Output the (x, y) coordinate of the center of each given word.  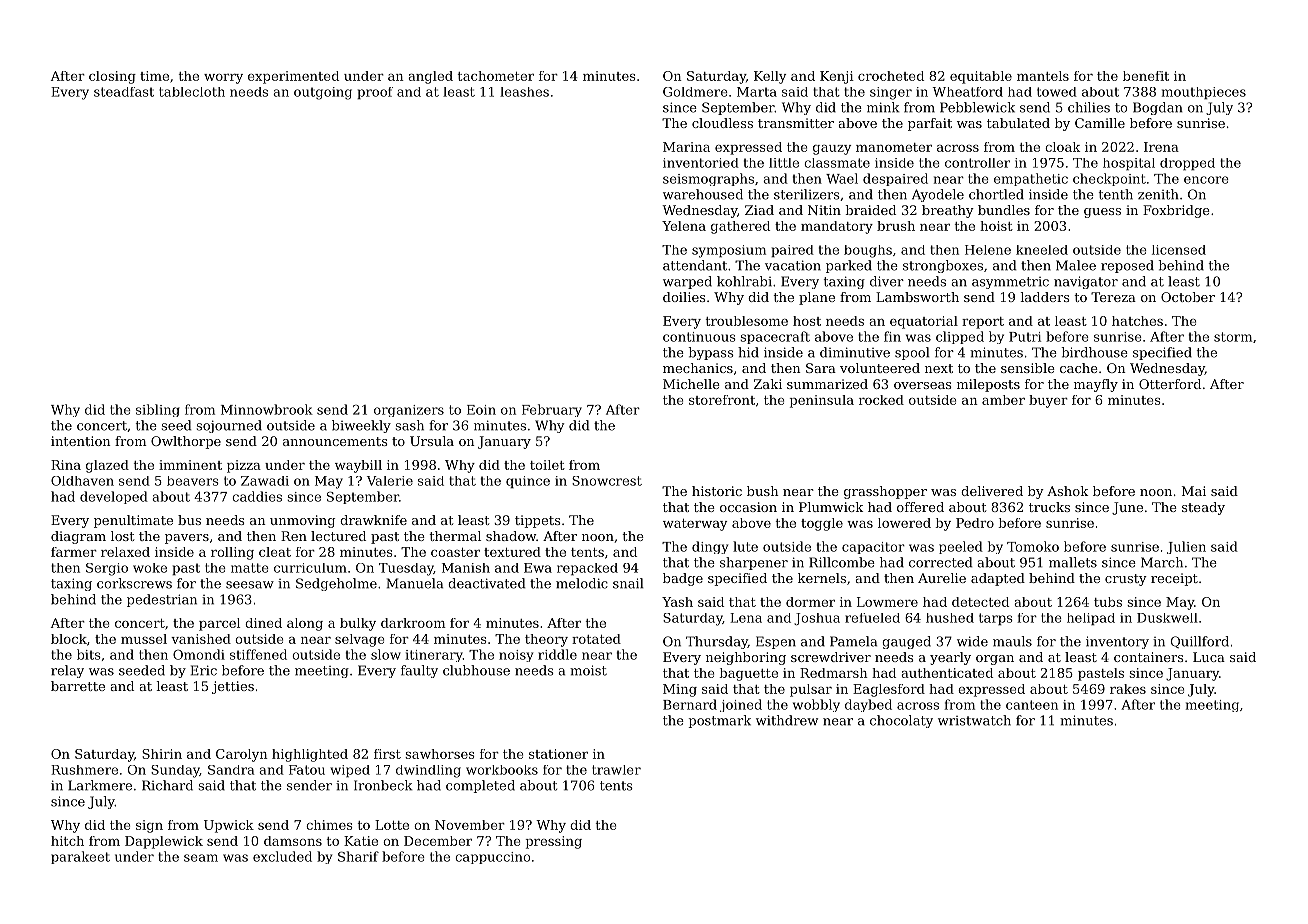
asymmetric (1010, 283)
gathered (740, 227)
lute (745, 546)
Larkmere (100, 785)
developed (114, 497)
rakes (1128, 689)
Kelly (770, 77)
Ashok (1067, 491)
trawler (616, 770)
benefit (1146, 76)
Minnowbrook (267, 409)
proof (375, 93)
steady (1203, 508)
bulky (358, 624)
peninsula (822, 401)
